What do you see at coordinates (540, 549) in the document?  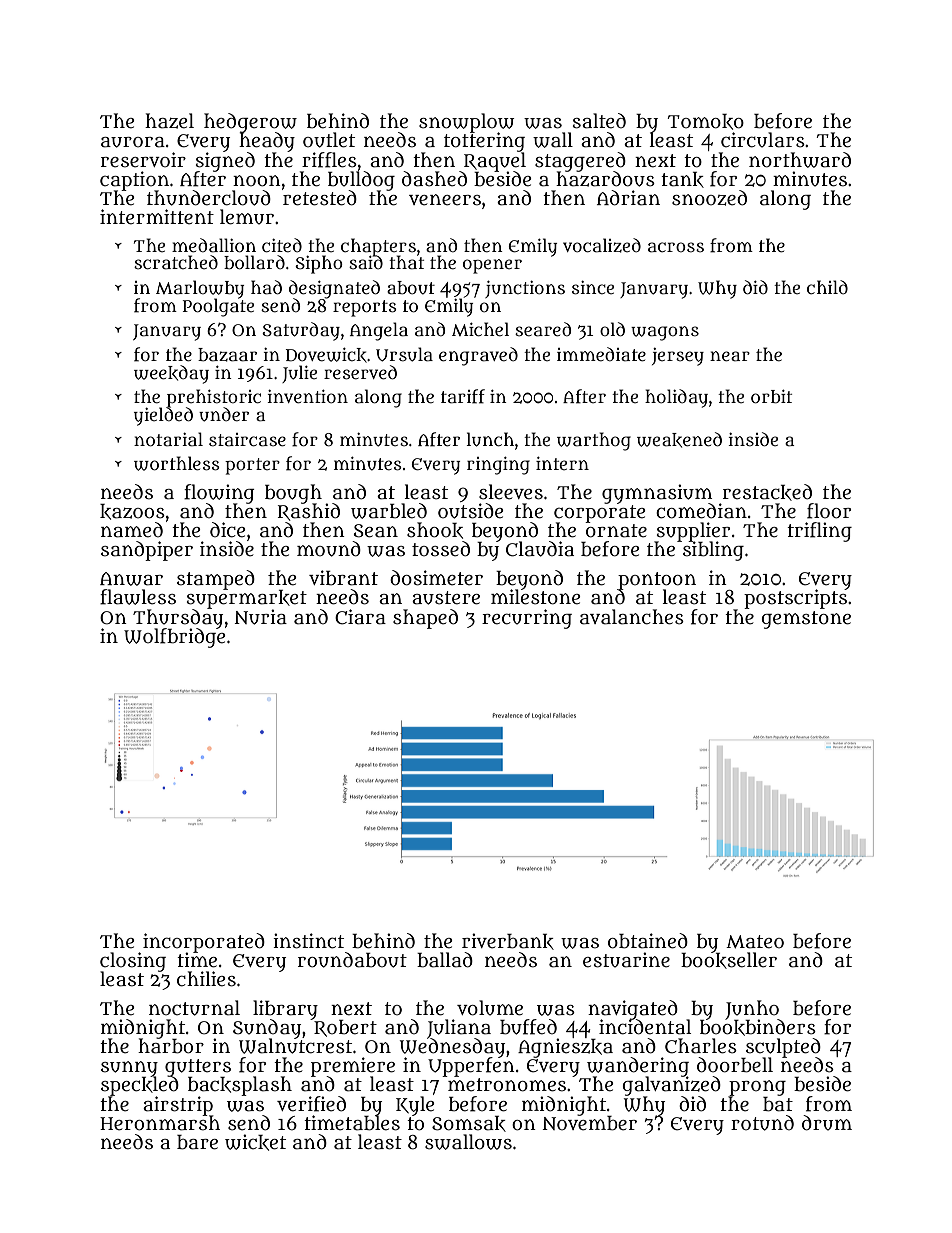 I see `Claudia` at bounding box center [540, 549].
